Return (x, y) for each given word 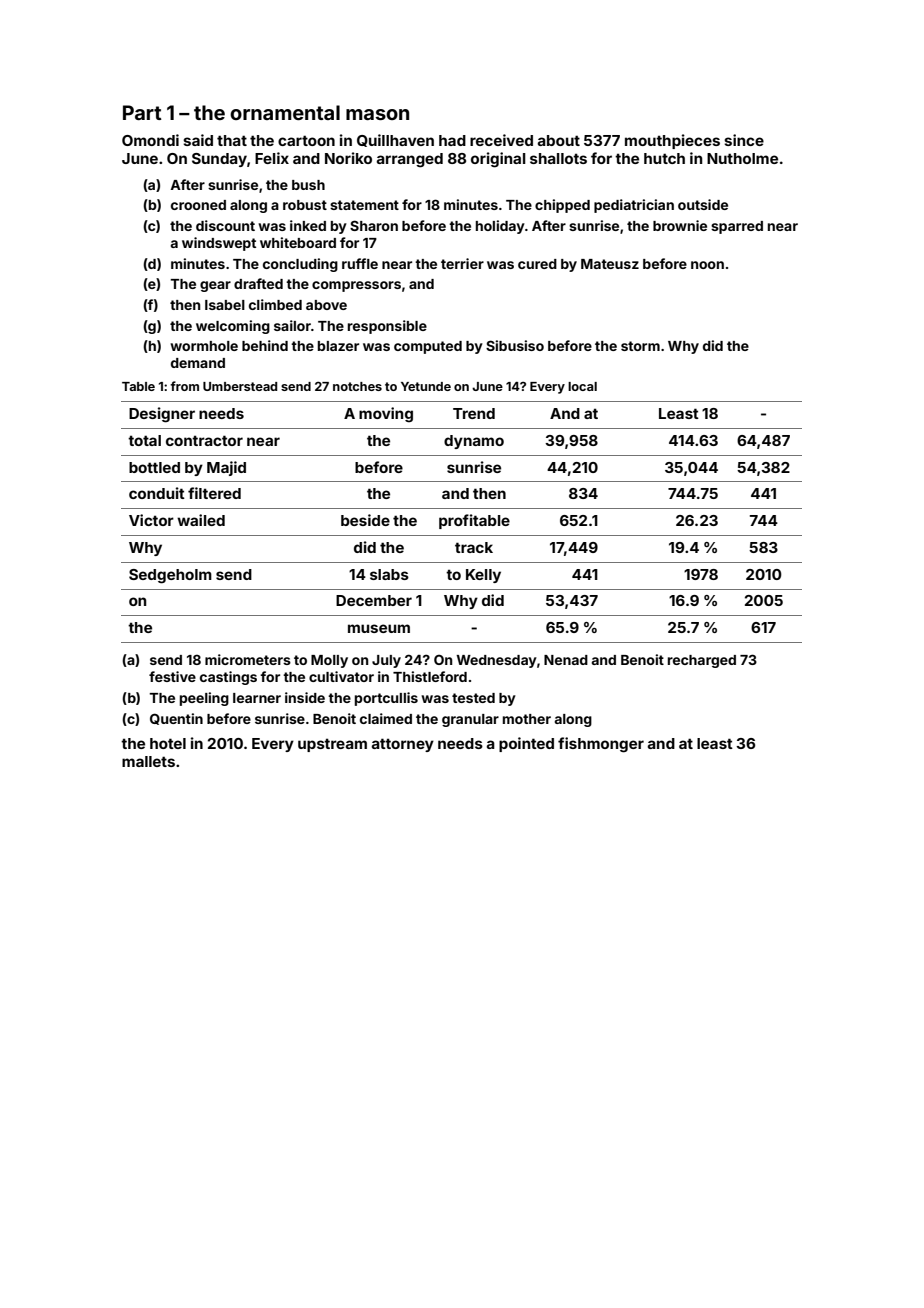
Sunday (219, 160)
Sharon (374, 225)
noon (707, 265)
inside (305, 697)
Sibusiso (515, 345)
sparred (737, 227)
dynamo (474, 442)
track (474, 547)
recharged (702, 661)
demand (198, 363)
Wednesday (496, 661)
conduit (157, 493)
